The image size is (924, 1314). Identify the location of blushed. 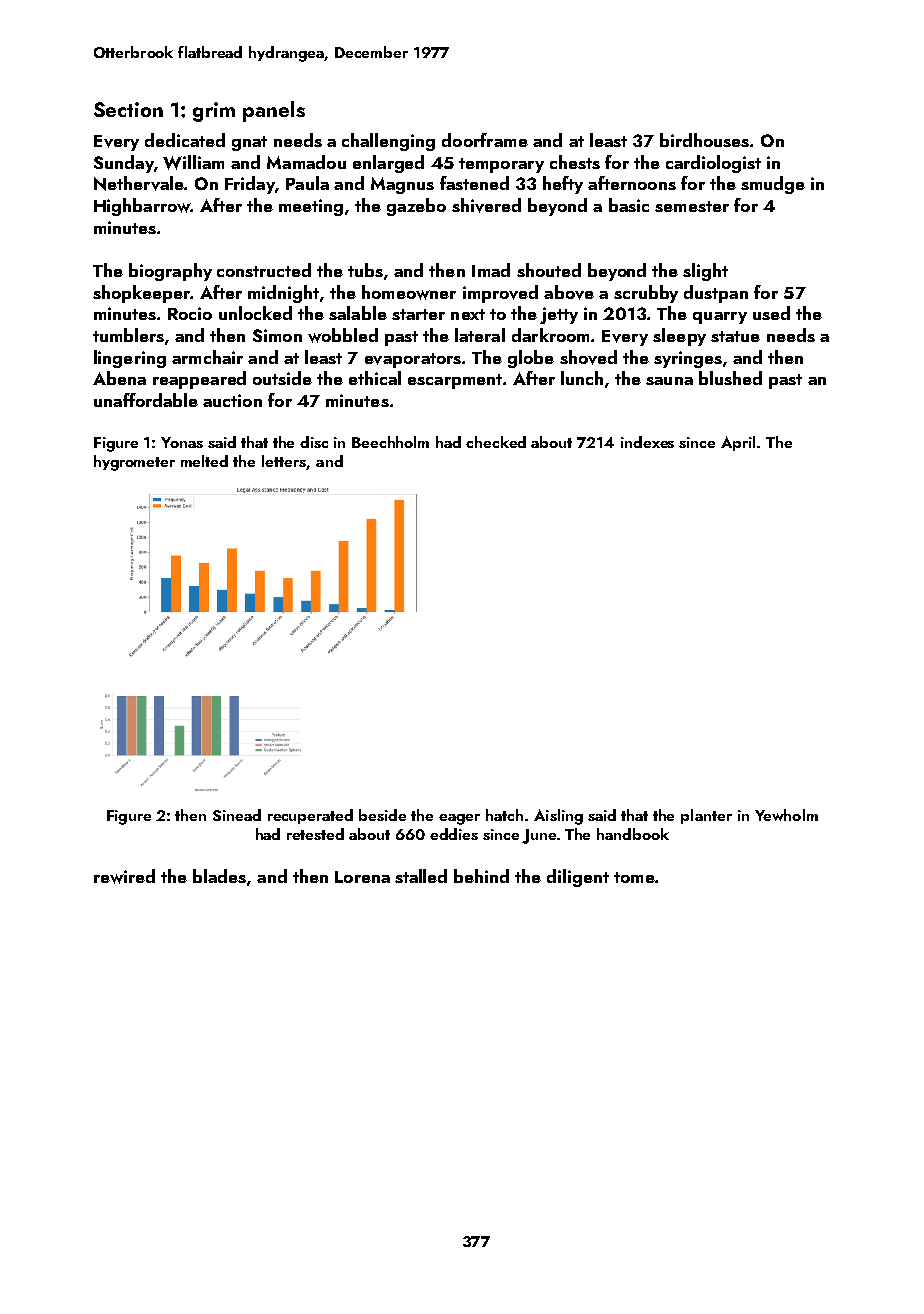
(730, 378).
